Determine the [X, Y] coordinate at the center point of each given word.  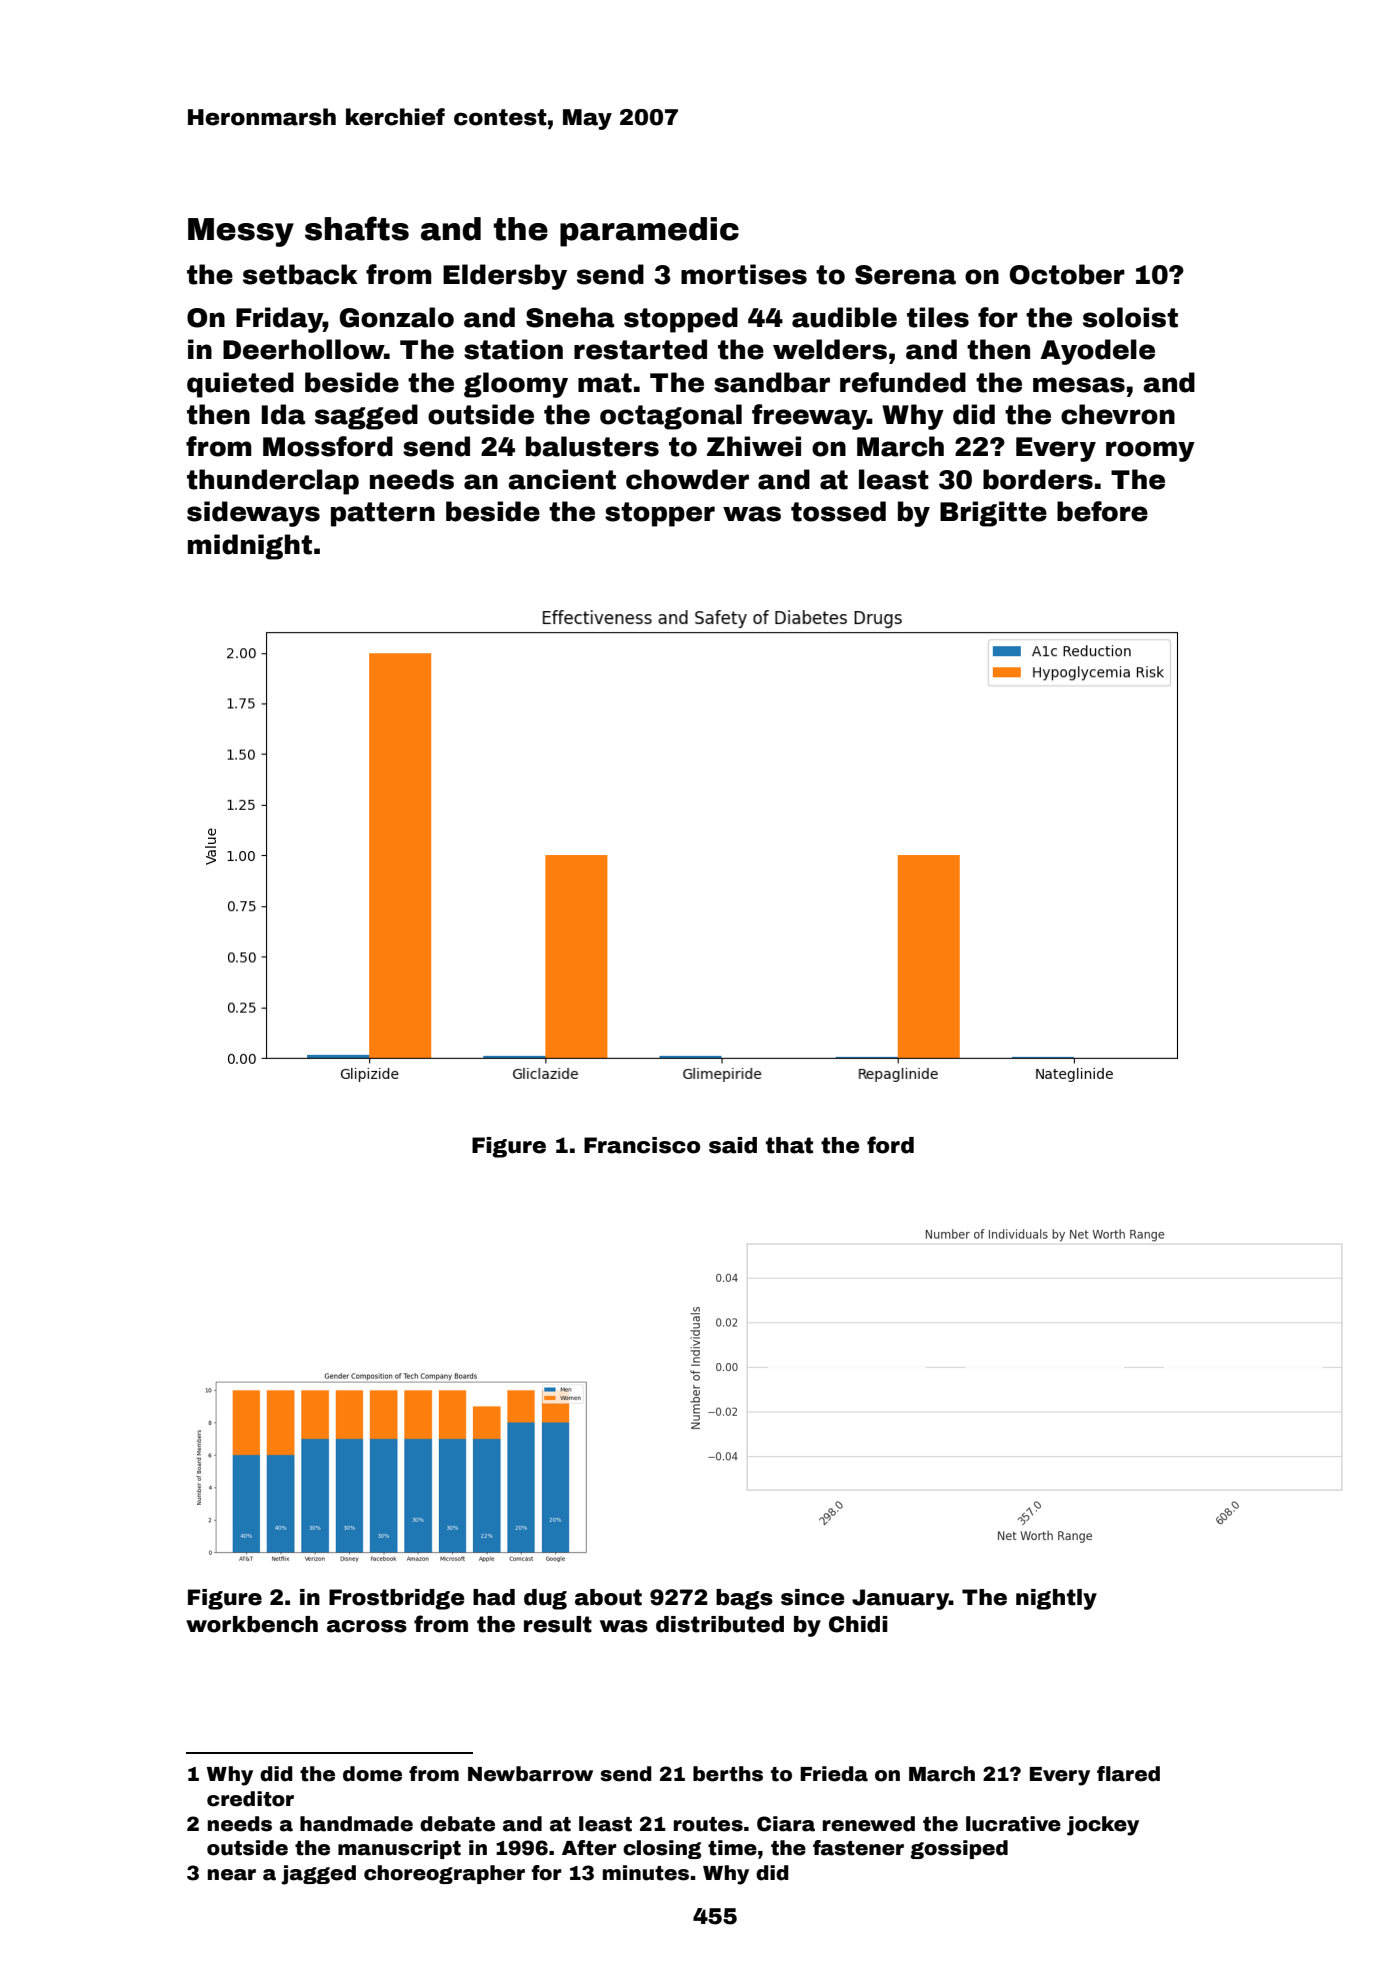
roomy [1150, 451]
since [812, 1597]
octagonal [671, 417]
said [733, 1145]
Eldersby [505, 277]
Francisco [642, 1145]
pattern [383, 514]
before [1102, 511]
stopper [660, 514]
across [367, 1626]
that [789, 1145]
